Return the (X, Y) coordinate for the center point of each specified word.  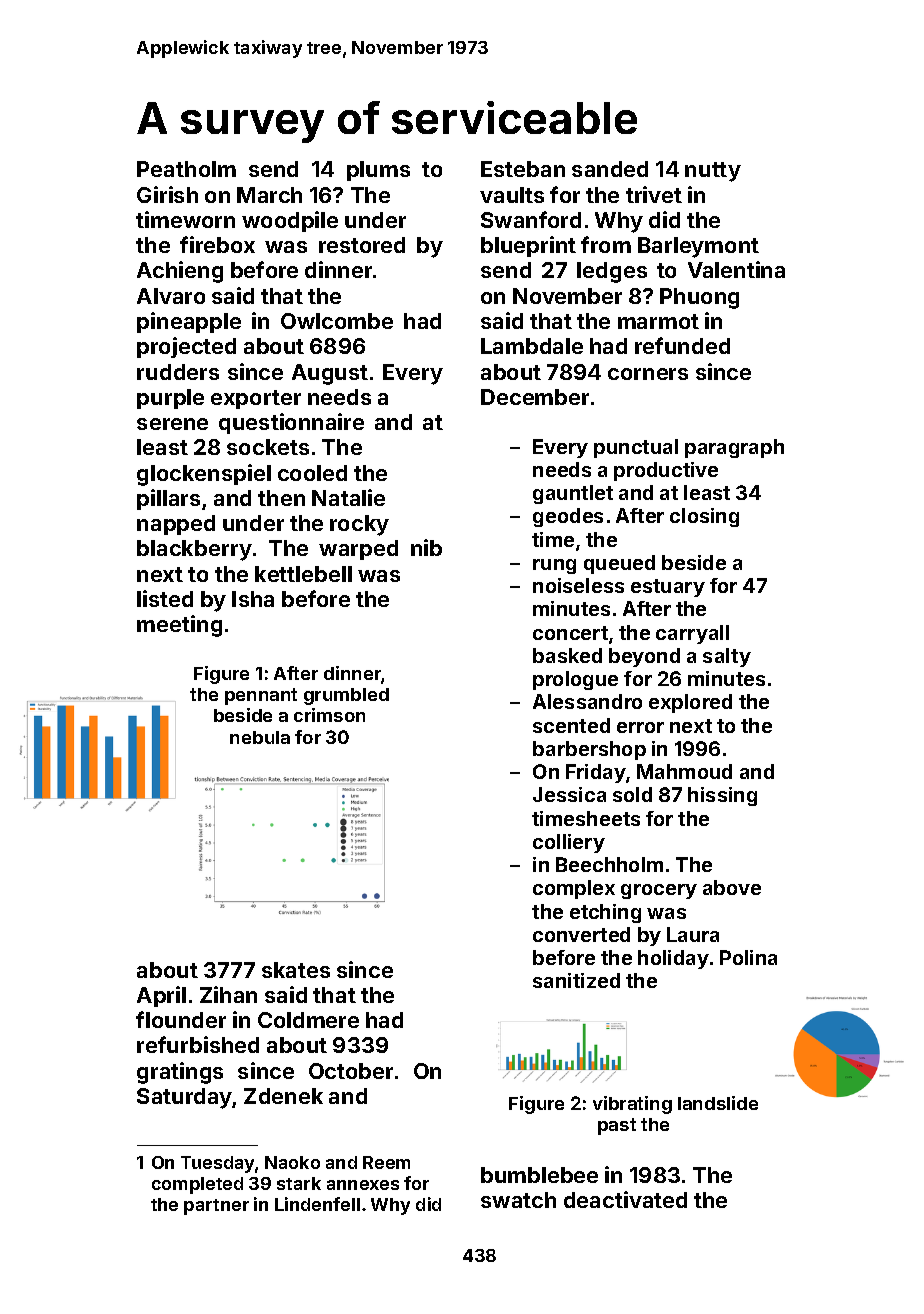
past (617, 1126)
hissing (722, 796)
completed (197, 1185)
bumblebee (539, 1175)
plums (378, 171)
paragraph (734, 448)
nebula (260, 737)
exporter (256, 399)
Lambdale (532, 346)
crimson (329, 715)
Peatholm (186, 169)
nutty (713, 172)
